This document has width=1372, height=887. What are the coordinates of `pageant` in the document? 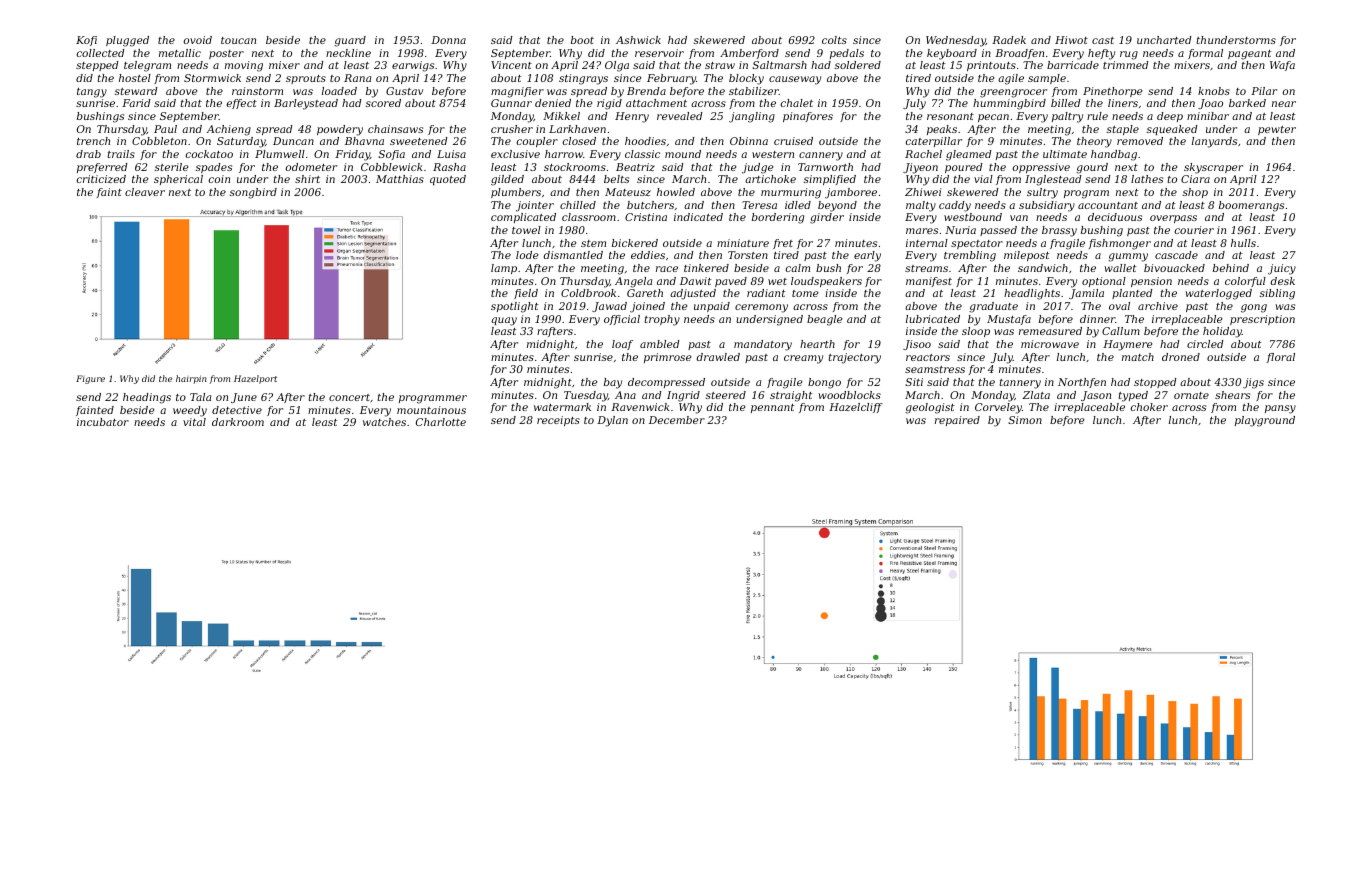 It's located at (1250, 55).
